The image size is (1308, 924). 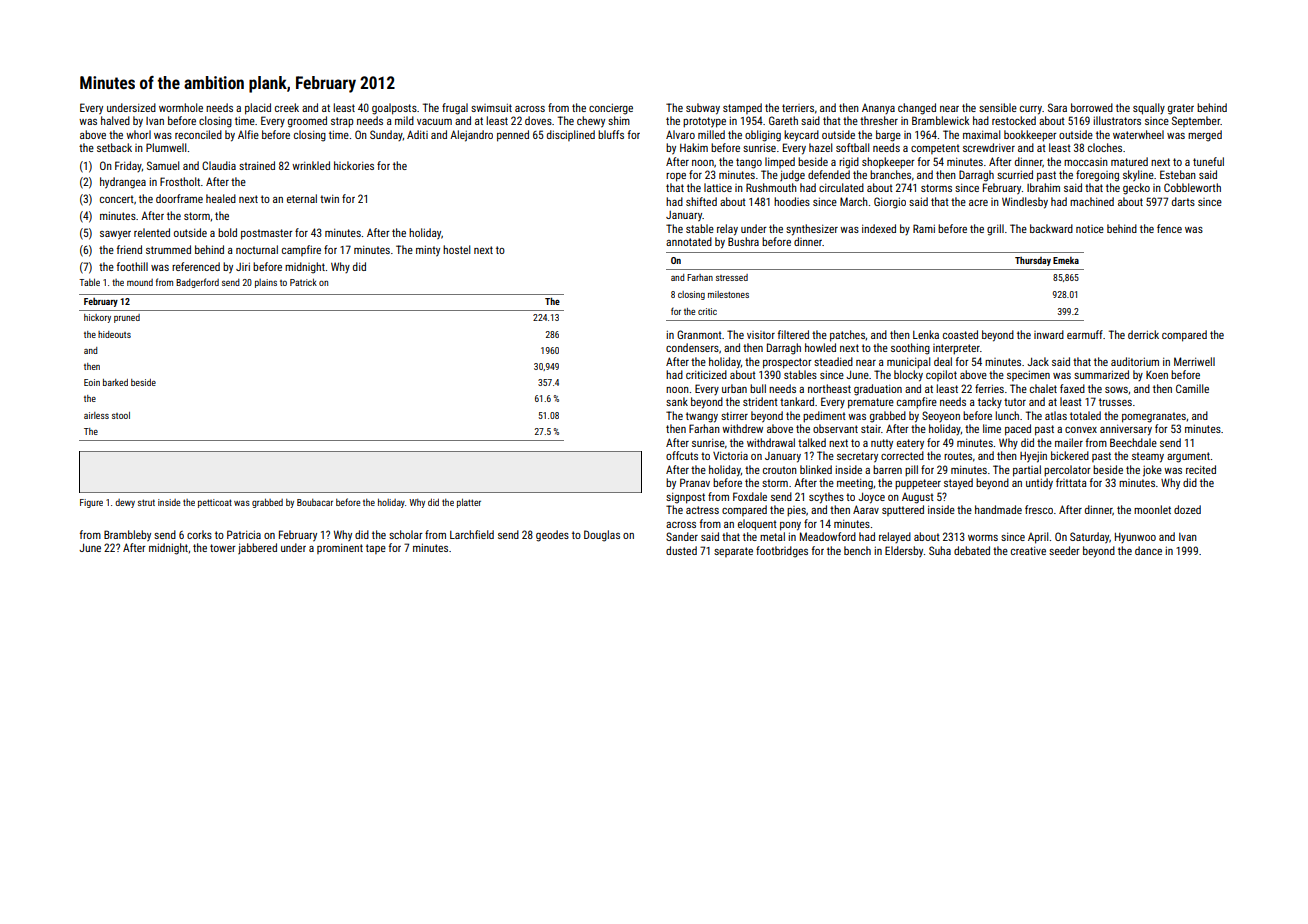 What do you see at coordinates (998, 107) in the document?
I see `sensible` at bounding box center [998, 107].
